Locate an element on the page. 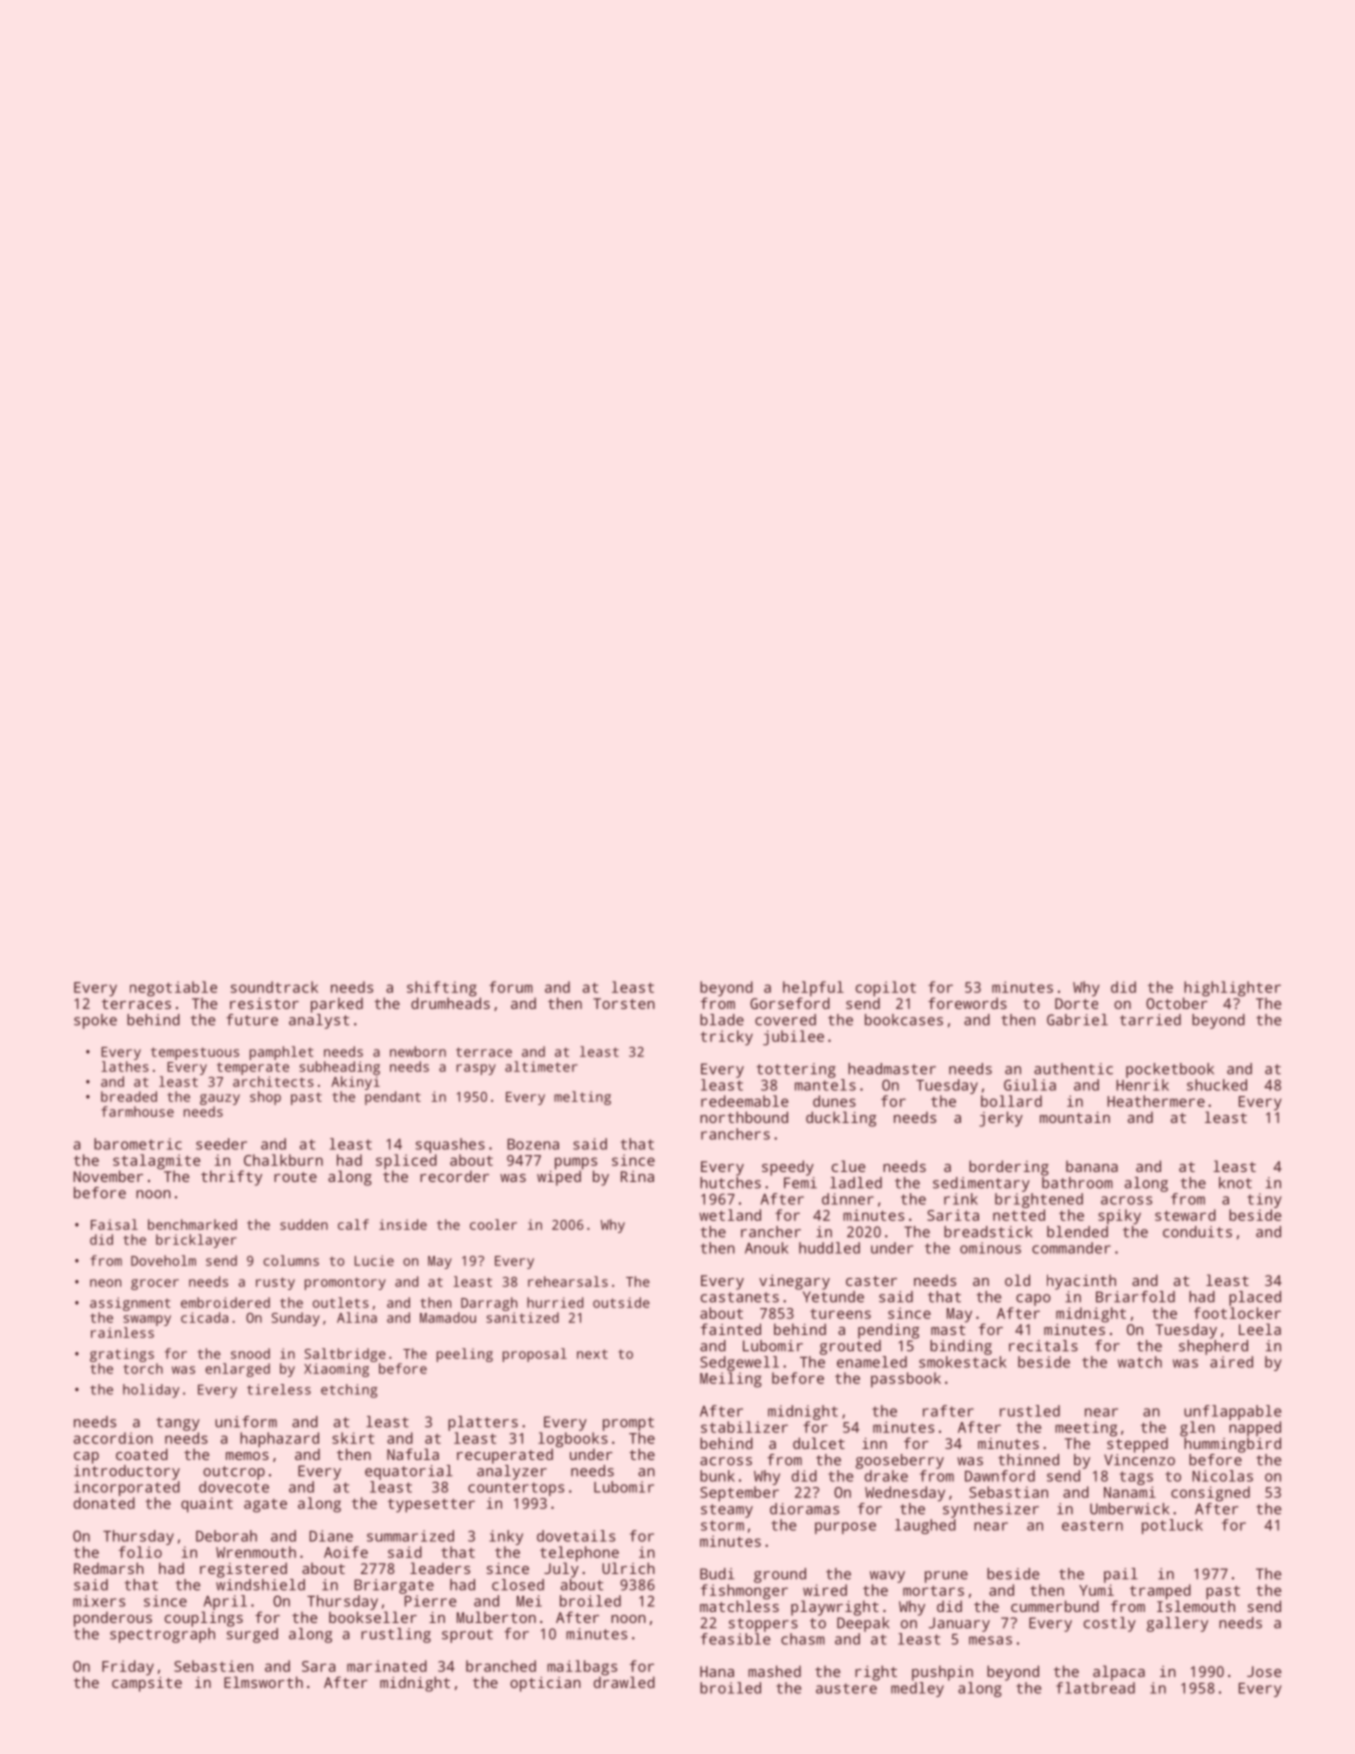  spectrograph is located at coordinates (162, 1635).
